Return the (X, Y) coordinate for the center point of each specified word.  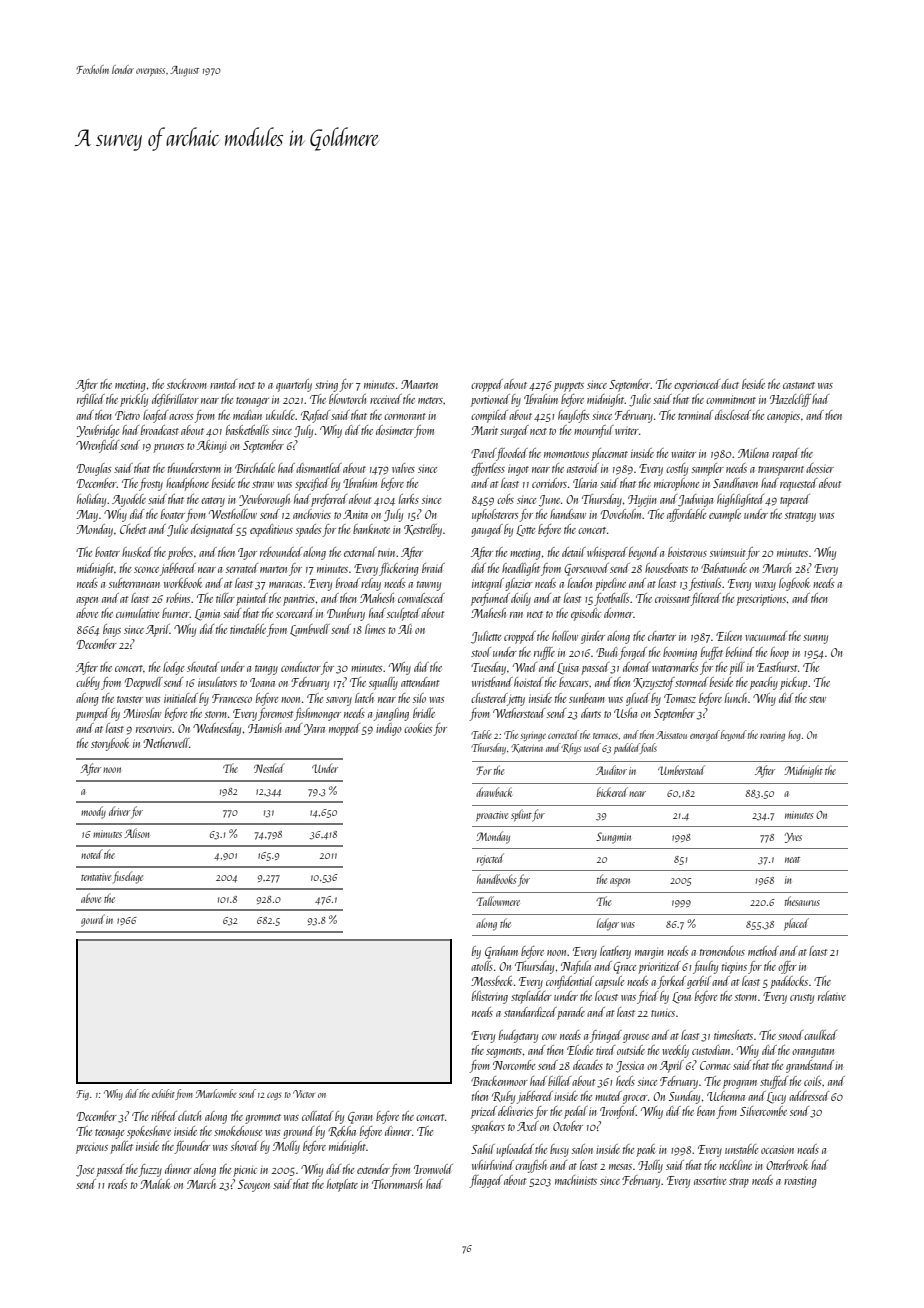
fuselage (127, 877)
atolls (482, 966)
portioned (490, 400)
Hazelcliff (790, 400)
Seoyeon (254, 1186)
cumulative (137, 613)
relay (371, 584)
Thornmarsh (397, 1184)
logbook (794, 584)
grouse (636, 1038)
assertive (710, 1181)
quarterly (294, 385)
